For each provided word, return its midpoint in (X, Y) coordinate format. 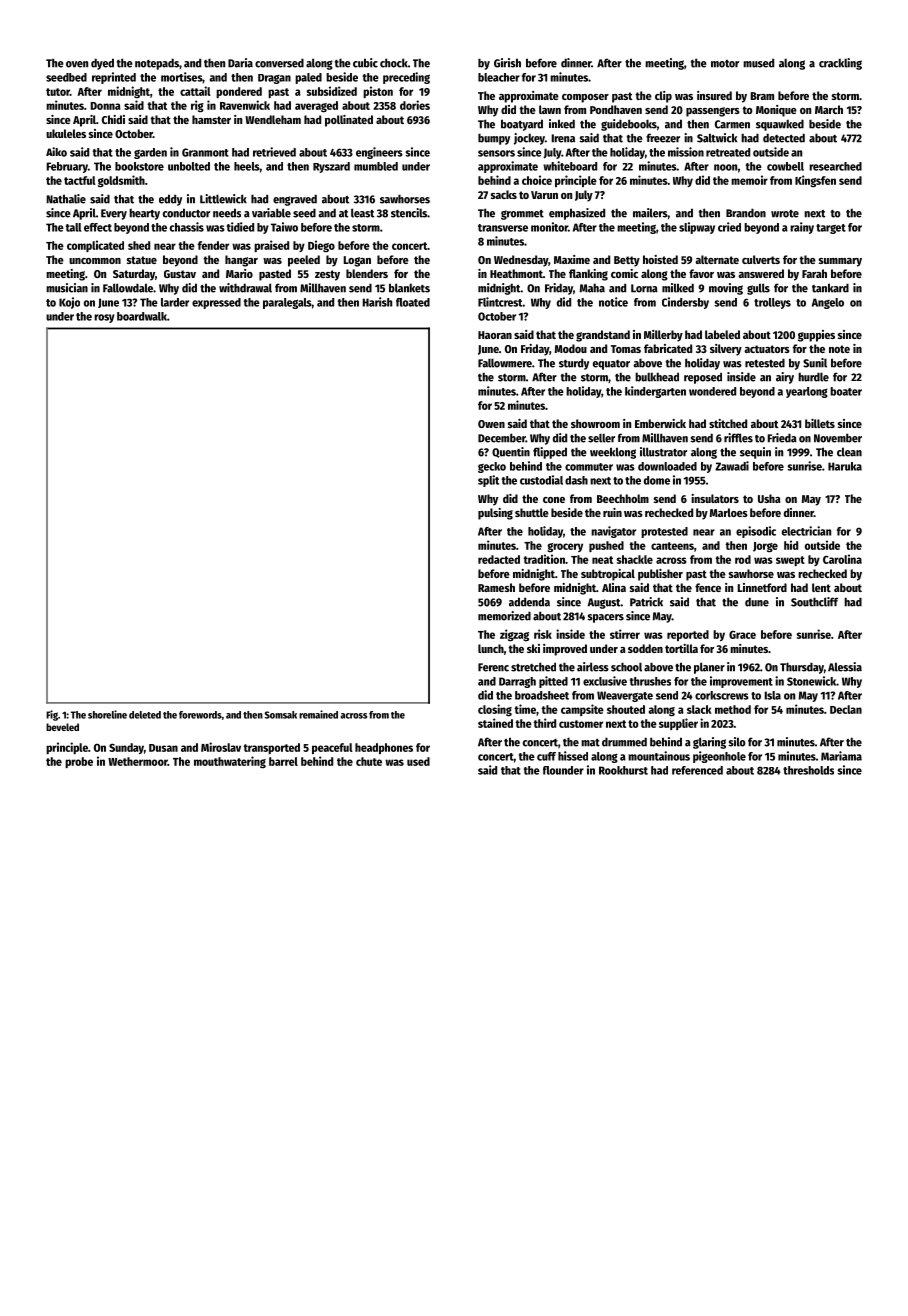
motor (725, 64)
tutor (58, 92)
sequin (755, 453)
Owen (491, 424)
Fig (52, 715)
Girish (507, 63)
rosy (104, 318)
